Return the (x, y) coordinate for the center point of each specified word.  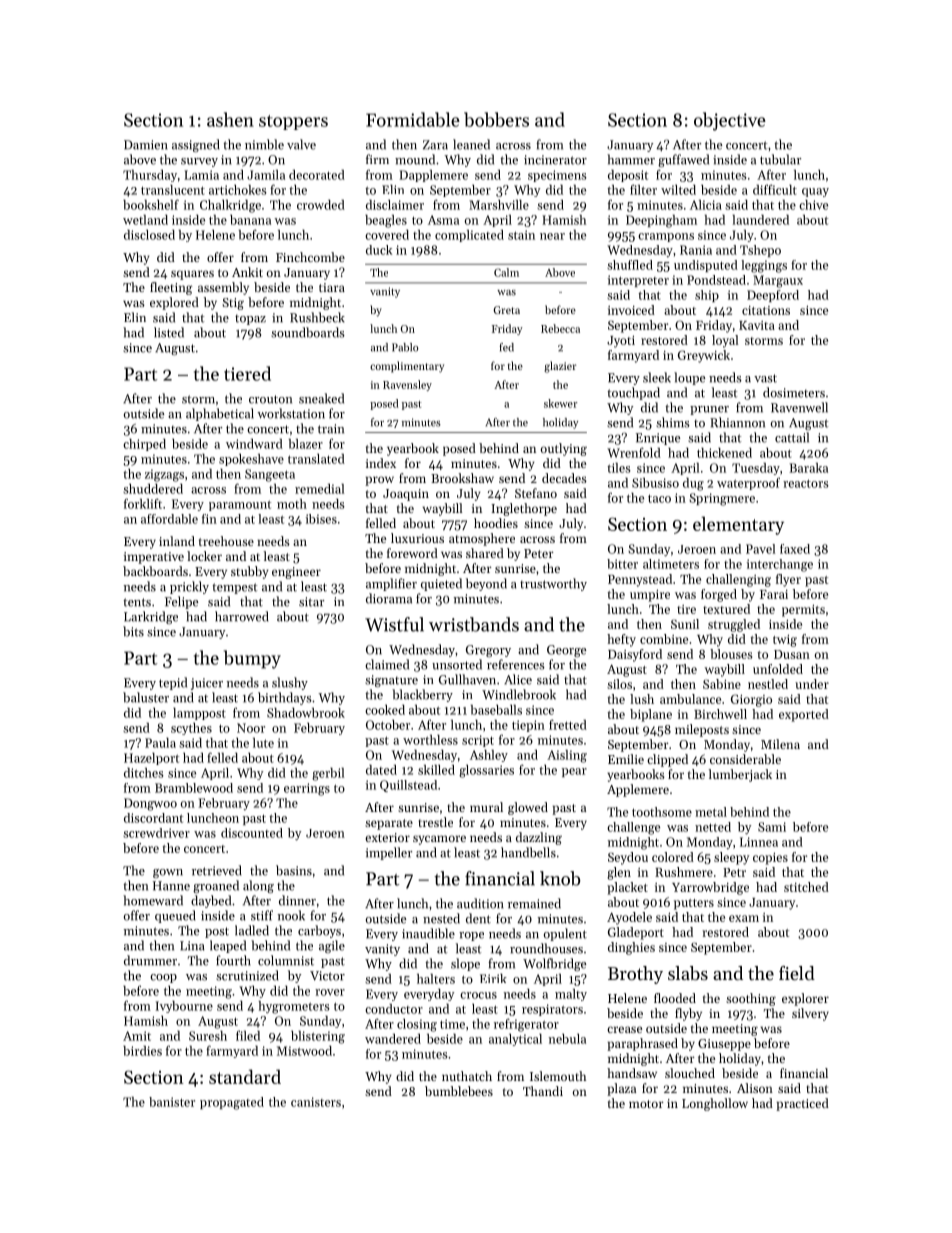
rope (471, 936)
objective (730, 121)
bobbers (496, 119)
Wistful (394, 624)
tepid (173, 683)
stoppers (293, 122)
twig (785, 641)
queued (175, 916)
